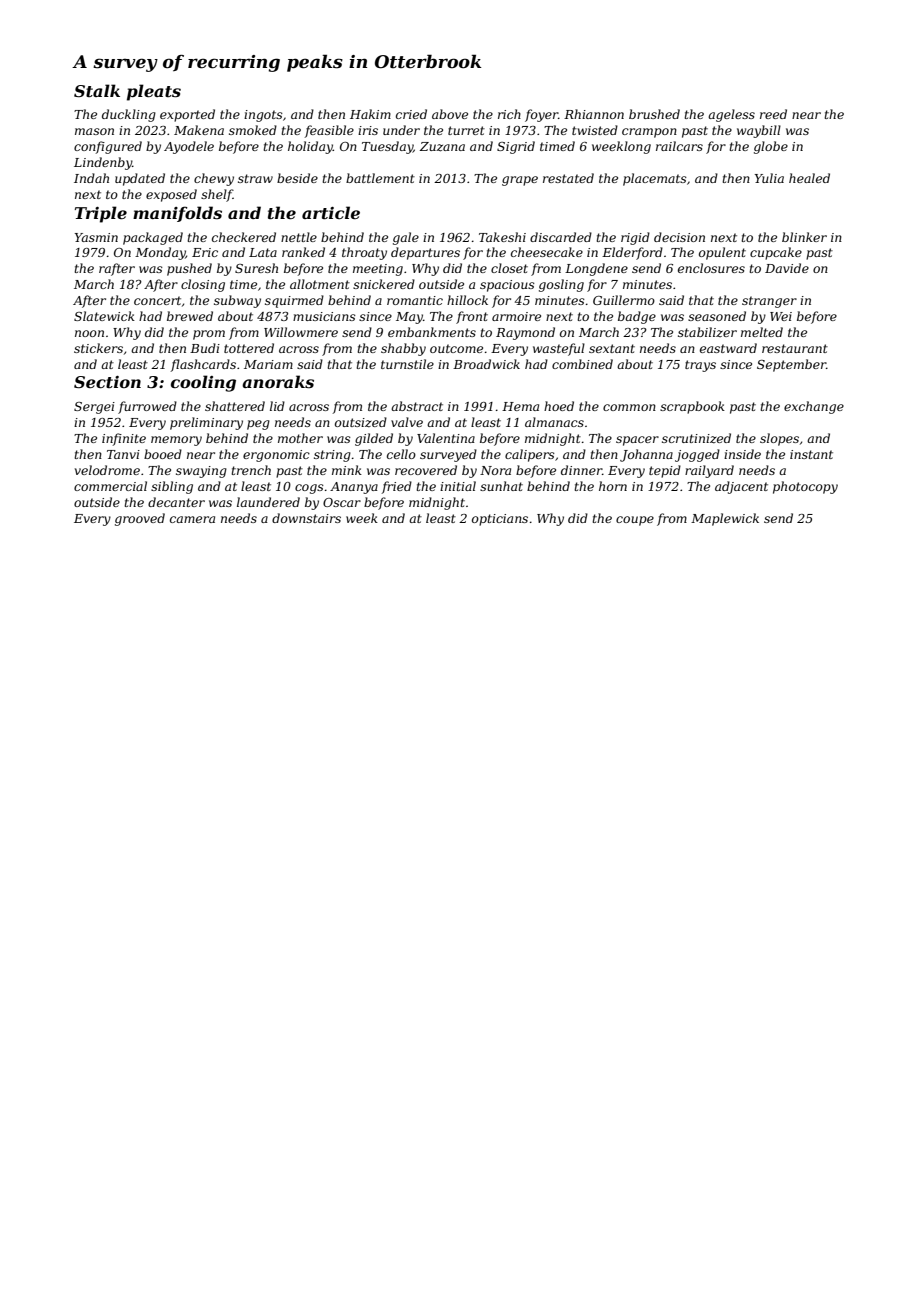  I want to click on Wei, so click(781, 316).
